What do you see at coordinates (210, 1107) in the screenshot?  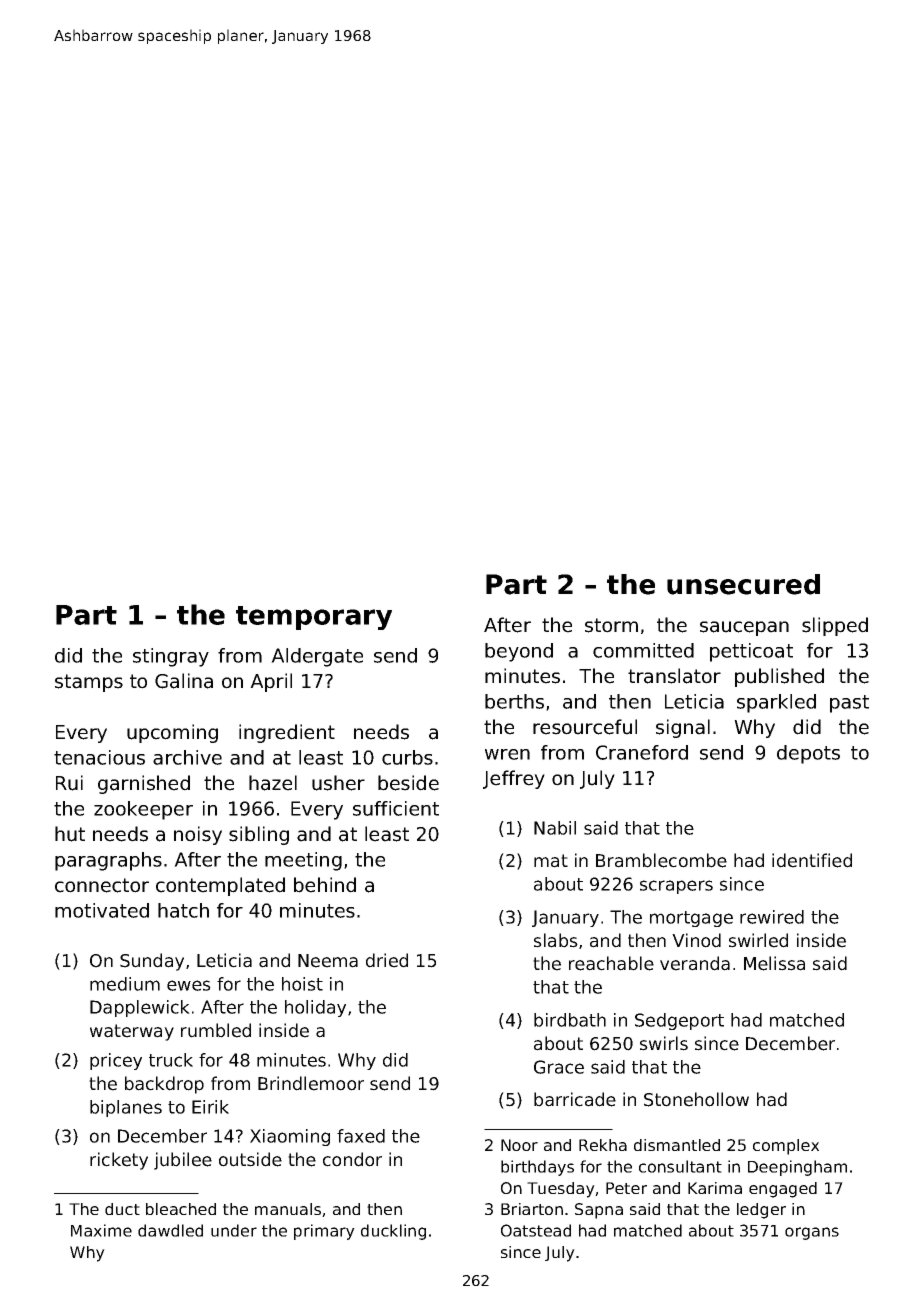 I see `Eirik` at bounding box center [210, 1107].
